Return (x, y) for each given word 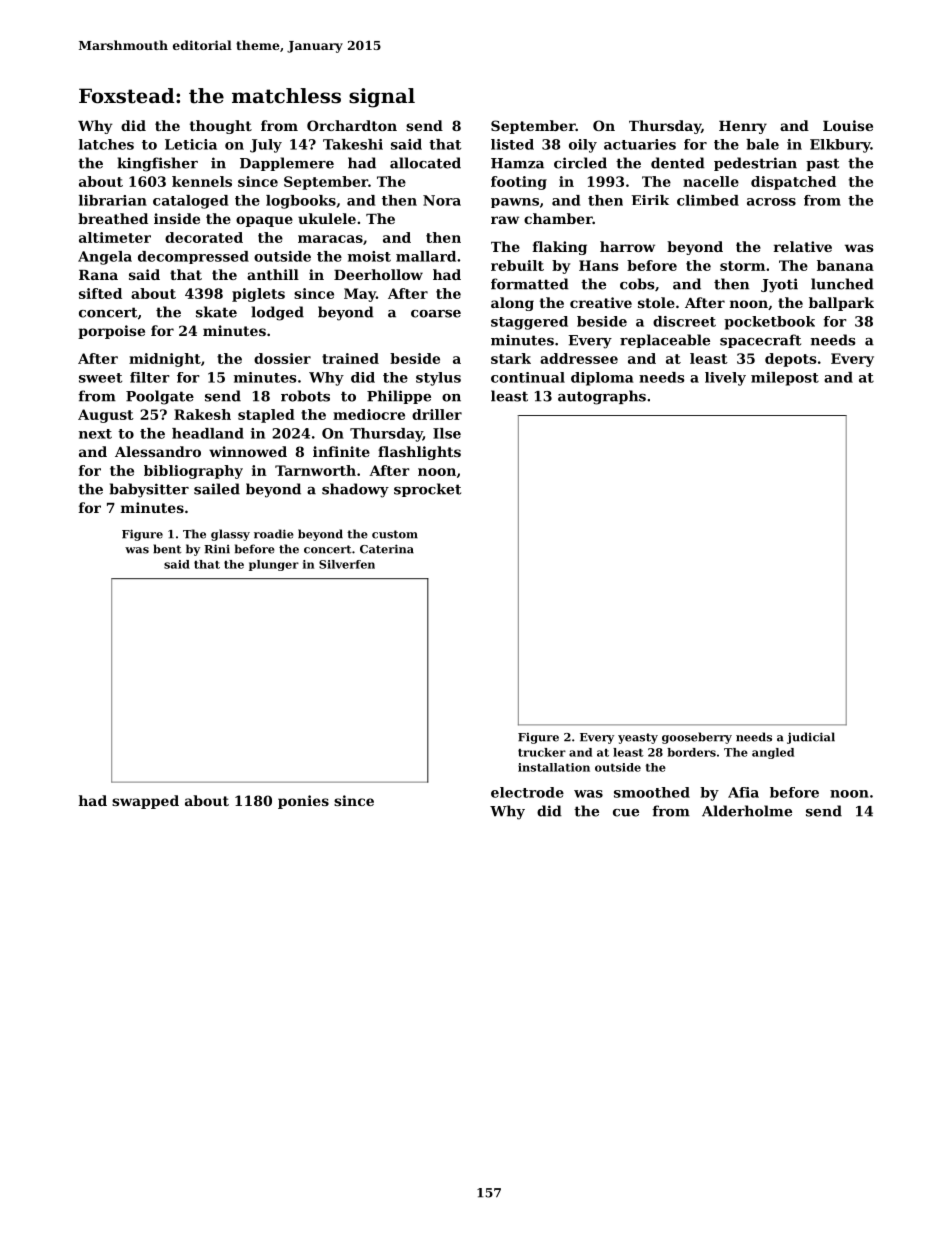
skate (216, 312)
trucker (542, 752)
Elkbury (840, 146)
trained (350, 358)
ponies (303, 802)
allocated (425, 163)
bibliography (193, 472)
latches (106, 144)
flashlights (419, 453)
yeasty (638, 738)
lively (725, 379)
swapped (145, 802)
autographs (602, 397)
